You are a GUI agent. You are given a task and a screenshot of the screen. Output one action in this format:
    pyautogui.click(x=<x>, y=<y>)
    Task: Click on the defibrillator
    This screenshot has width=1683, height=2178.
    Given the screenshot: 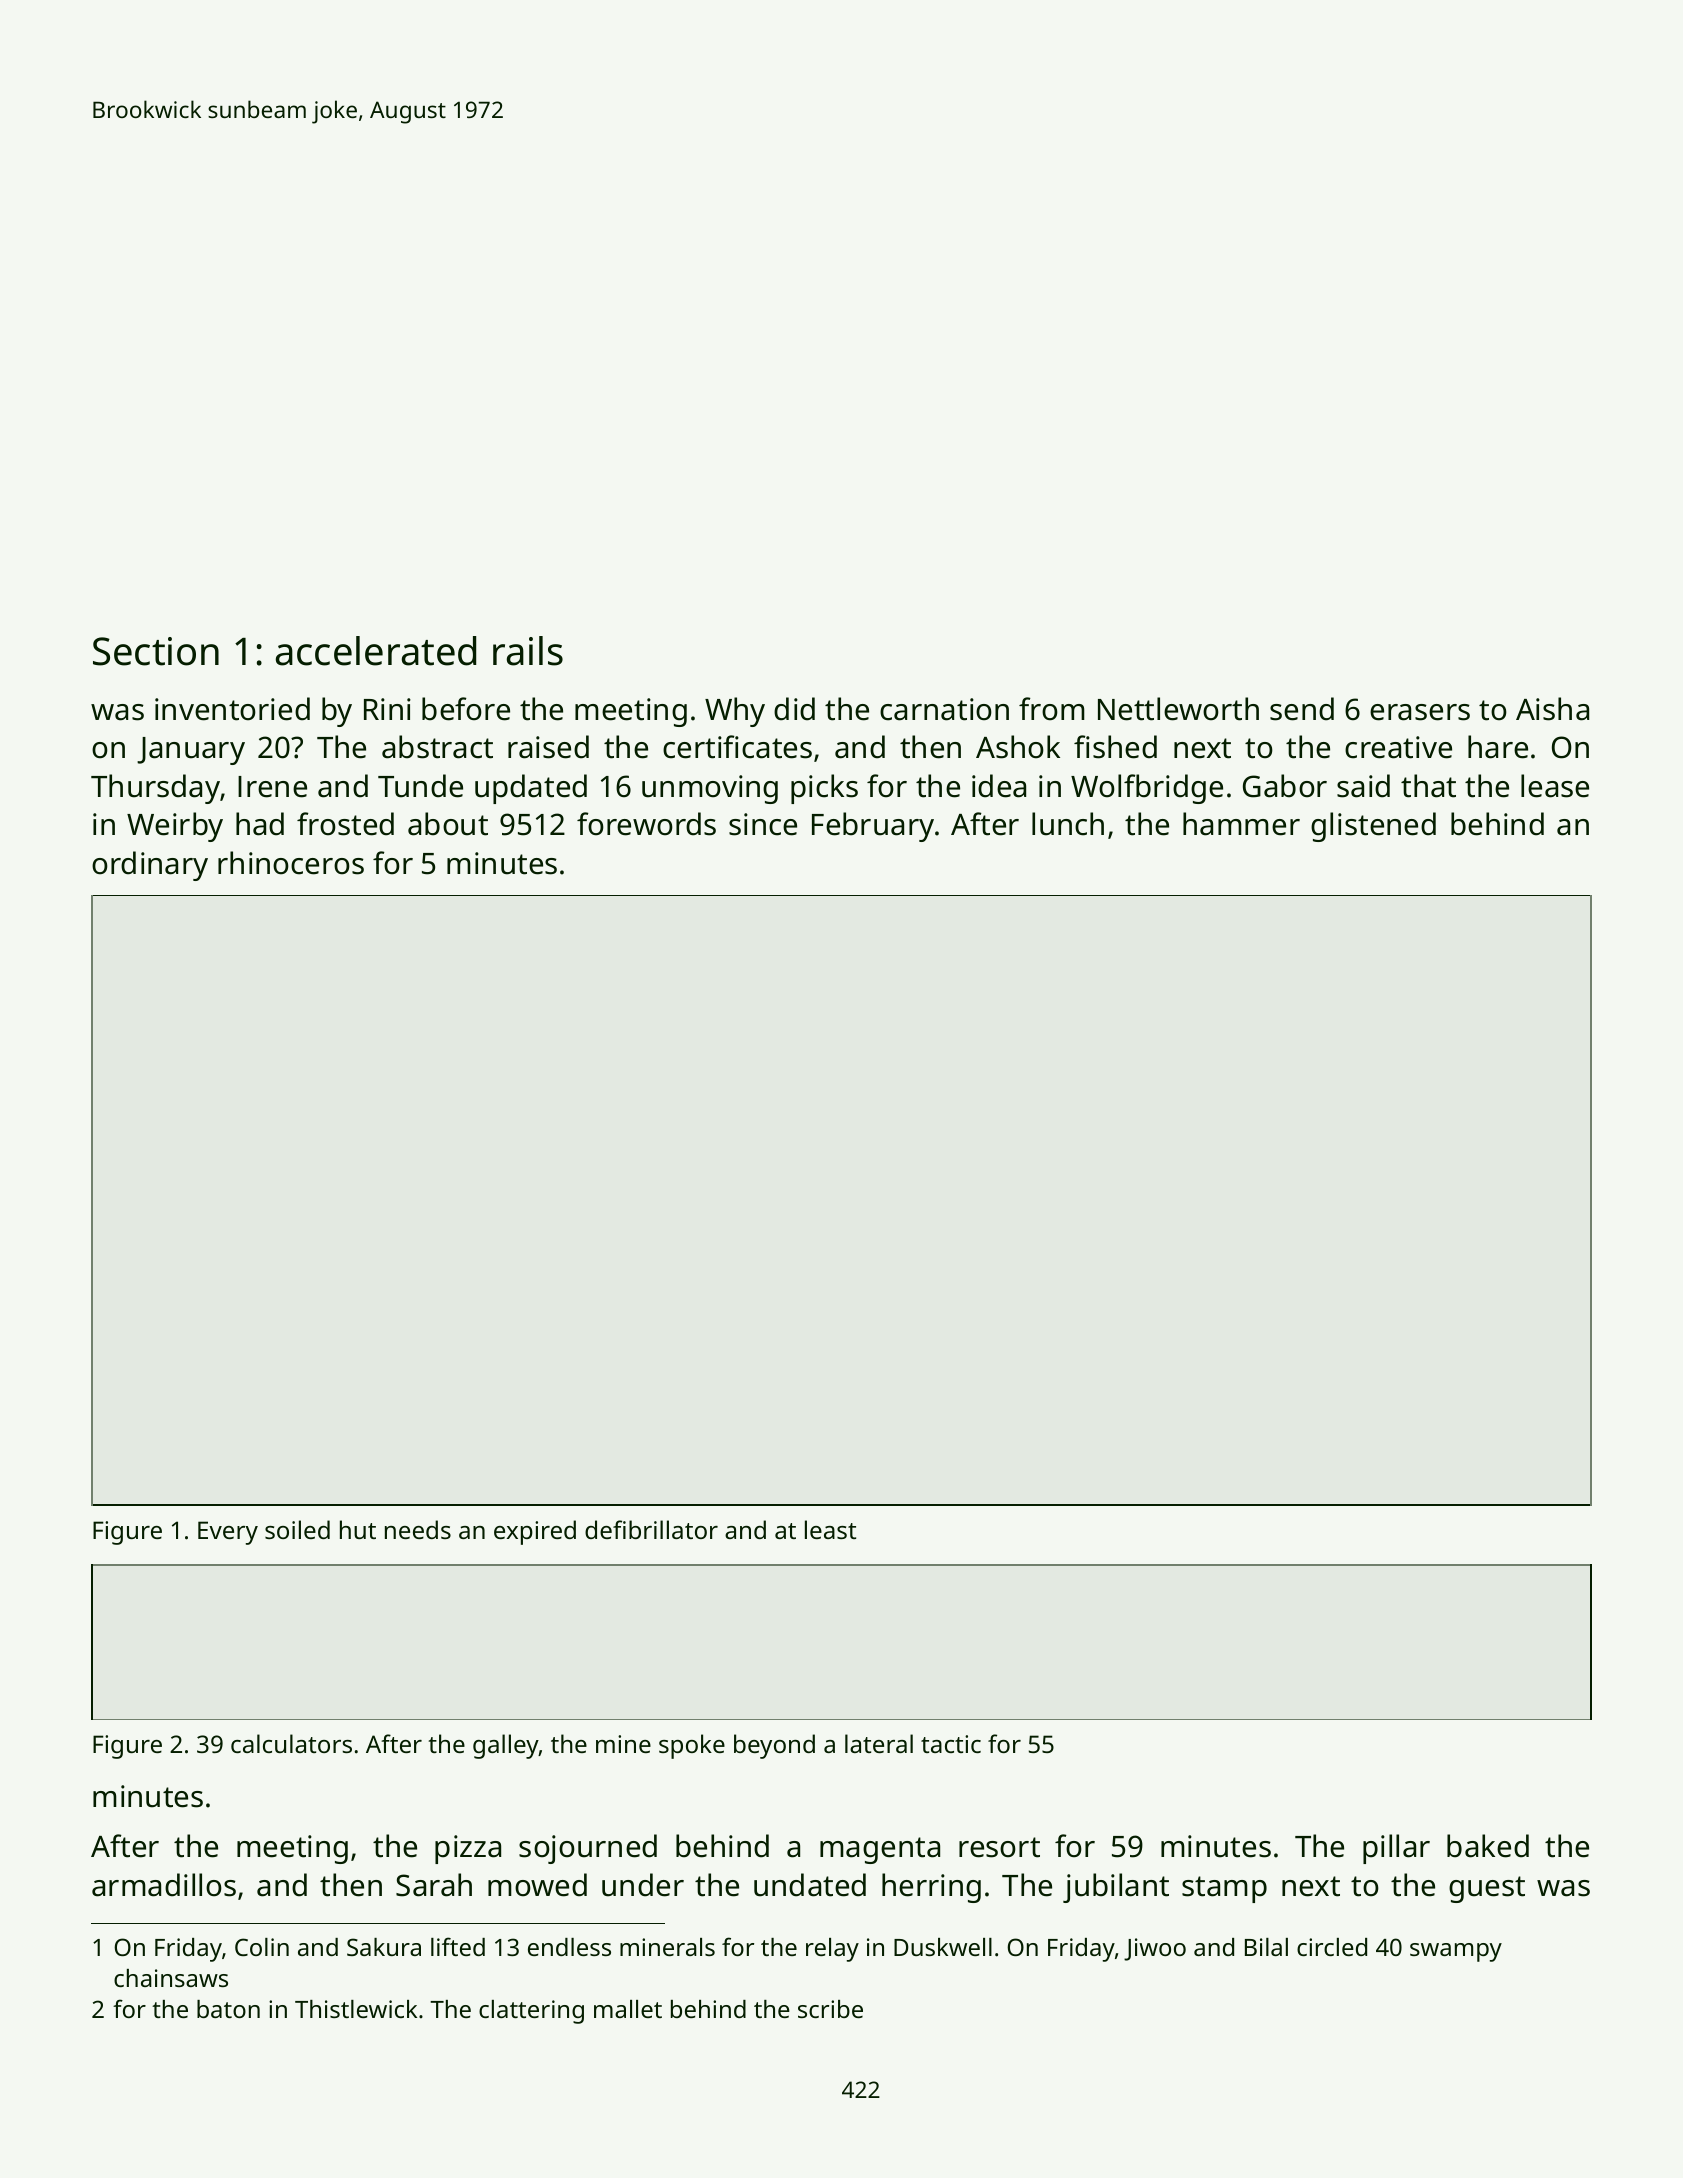 What is the action you would take?
    pyautogui.click(x=651, y=1529)
